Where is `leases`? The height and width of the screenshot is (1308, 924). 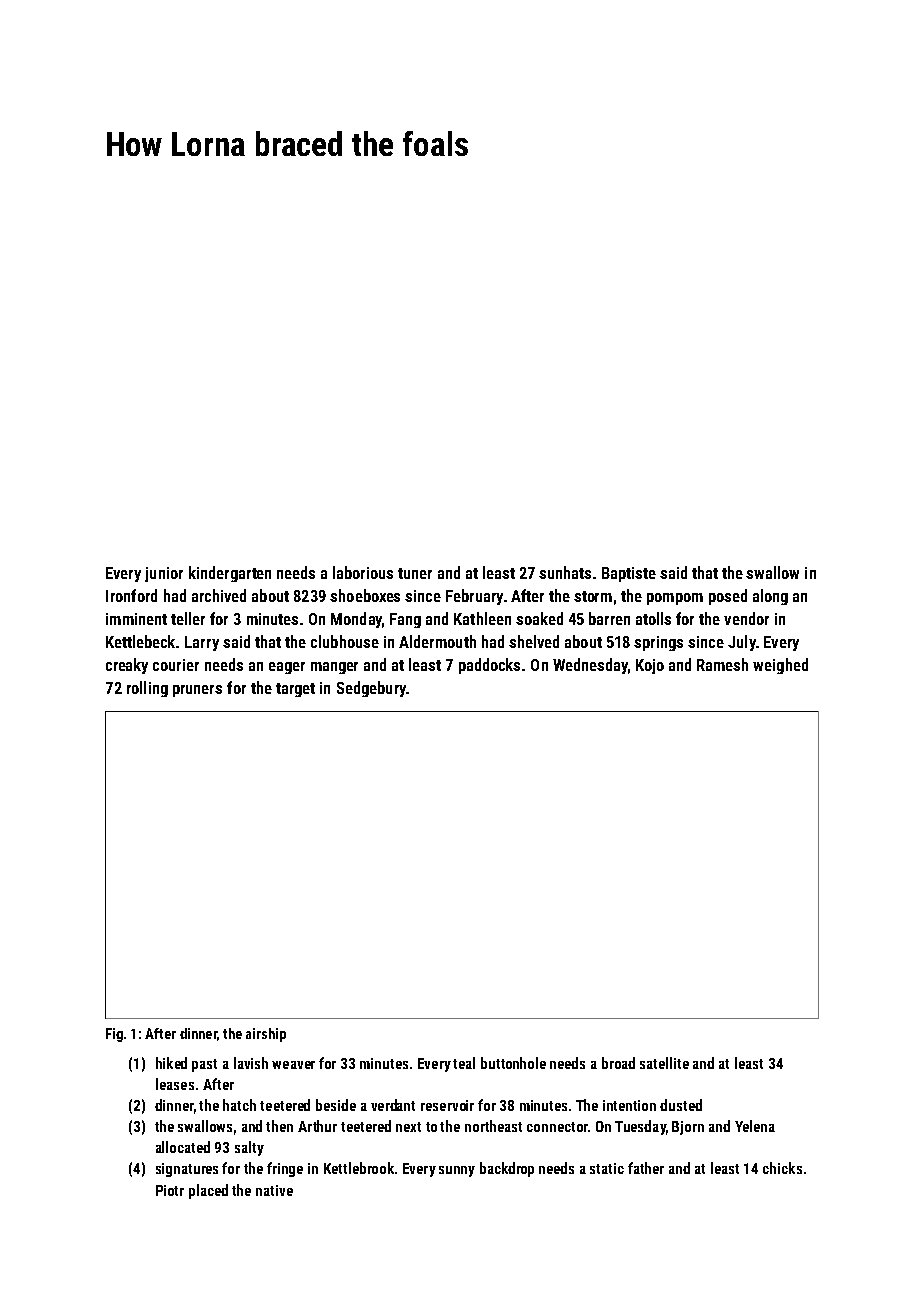
leases is located at coordinates (175, 1084).
